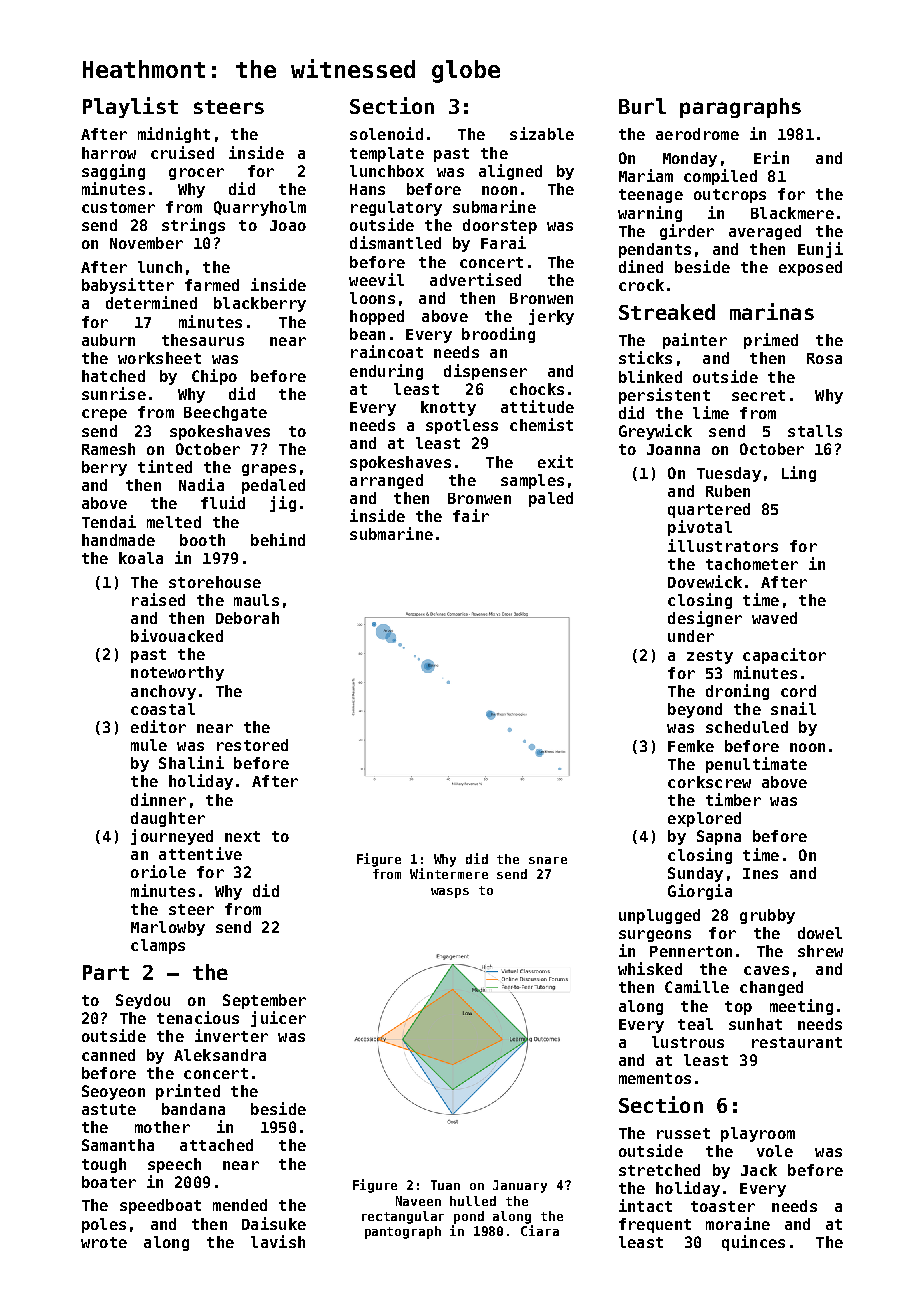 Image resolution: width=924 pixels, height=1308 pixels. Describe the element at coordinates (445, 1185) in the image. I see `Tuan` at that location.
